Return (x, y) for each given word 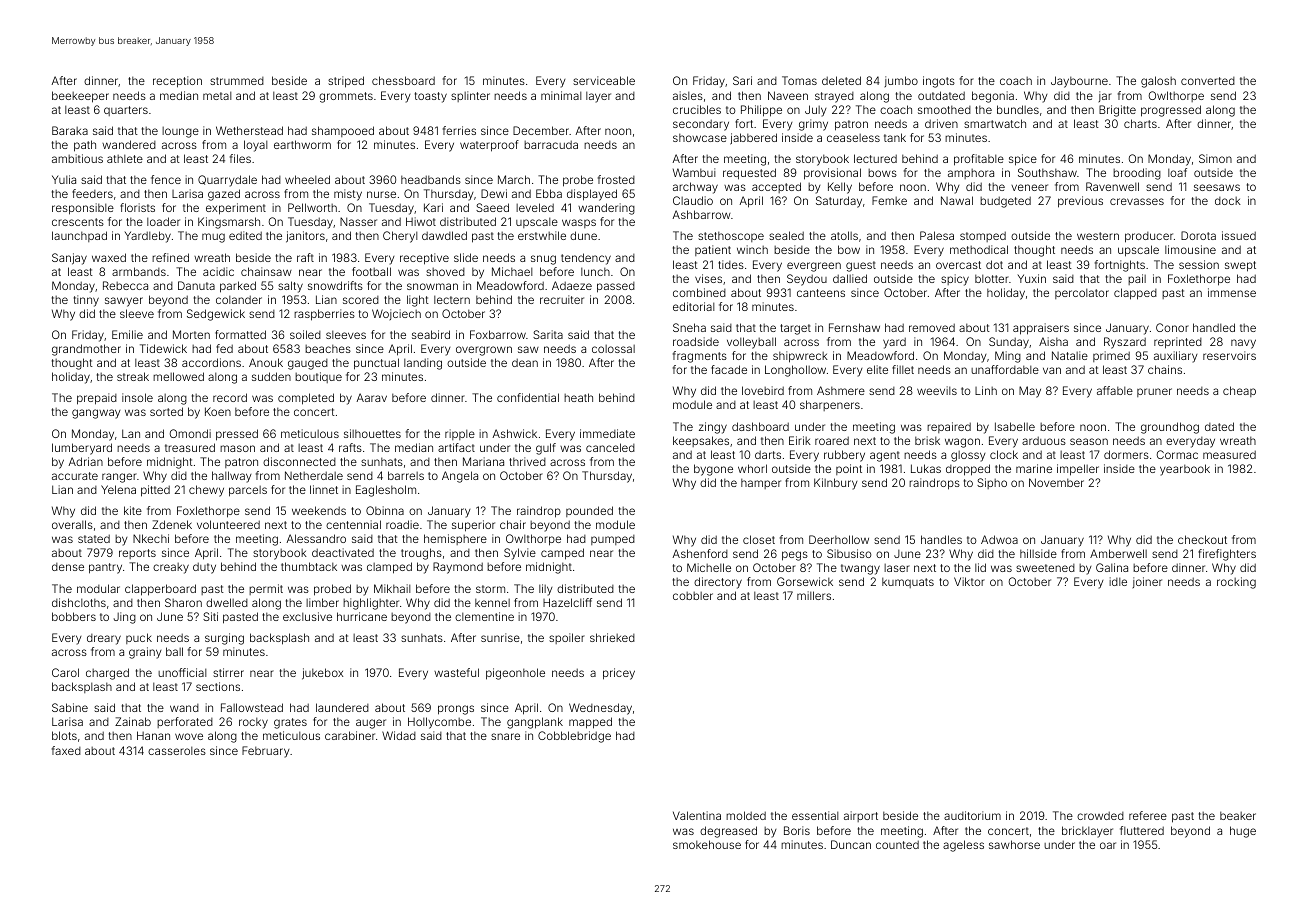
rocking (1236, 583)
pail (1137, 279)
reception (177, 82)
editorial (694, 306)
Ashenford (700, 553)
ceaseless (853, 138)
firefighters (1227, 555)
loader (163, 221)
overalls (72, 524)
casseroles (177, 750)
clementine (484, 616)
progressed (1171, 111)
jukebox (322, 674)
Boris (797, 830)
